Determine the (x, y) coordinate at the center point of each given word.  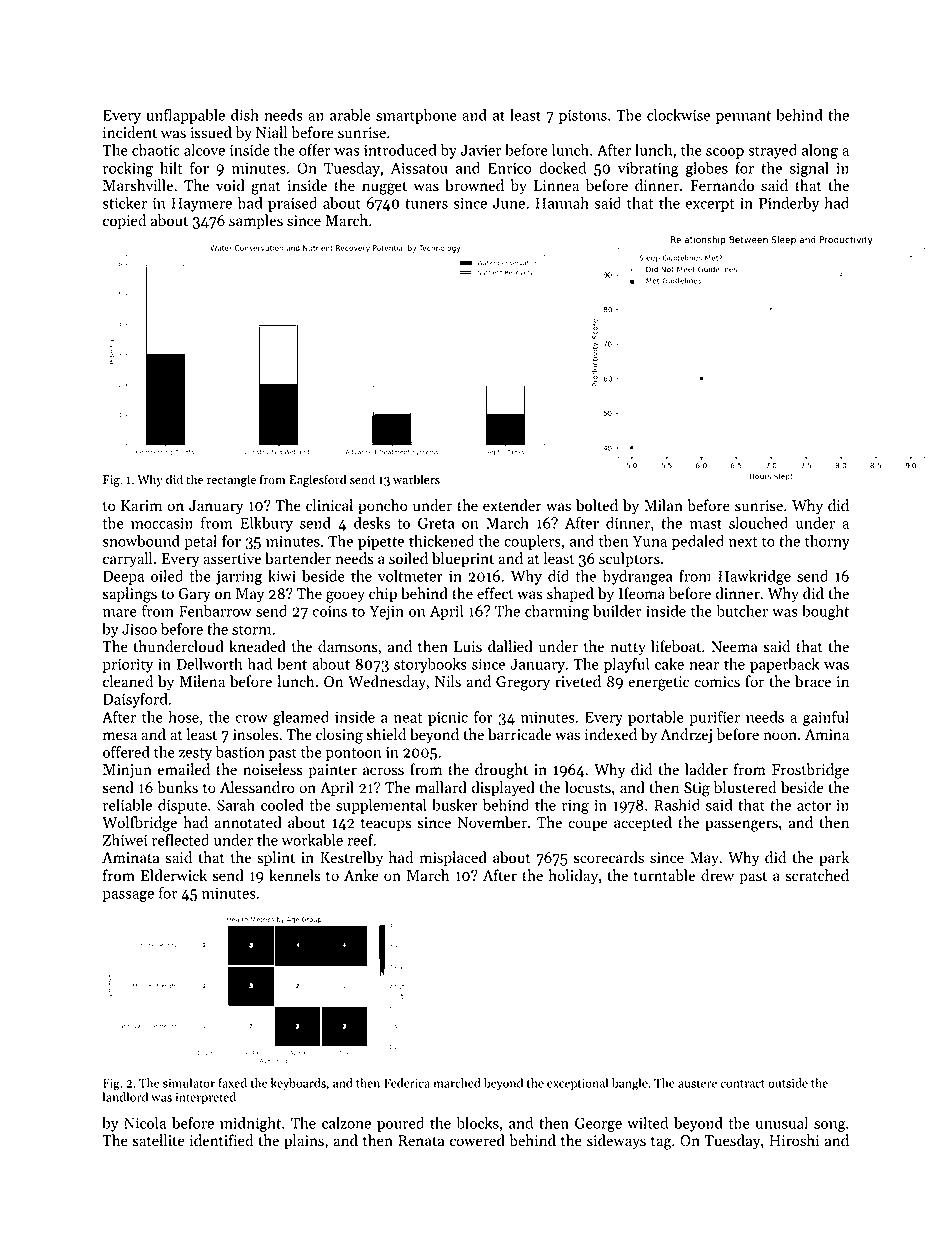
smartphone (416, 116)
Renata (421, 1141)
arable (350, 115)
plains (304, 1141)
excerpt (710, 205)
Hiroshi (794, 1140)
